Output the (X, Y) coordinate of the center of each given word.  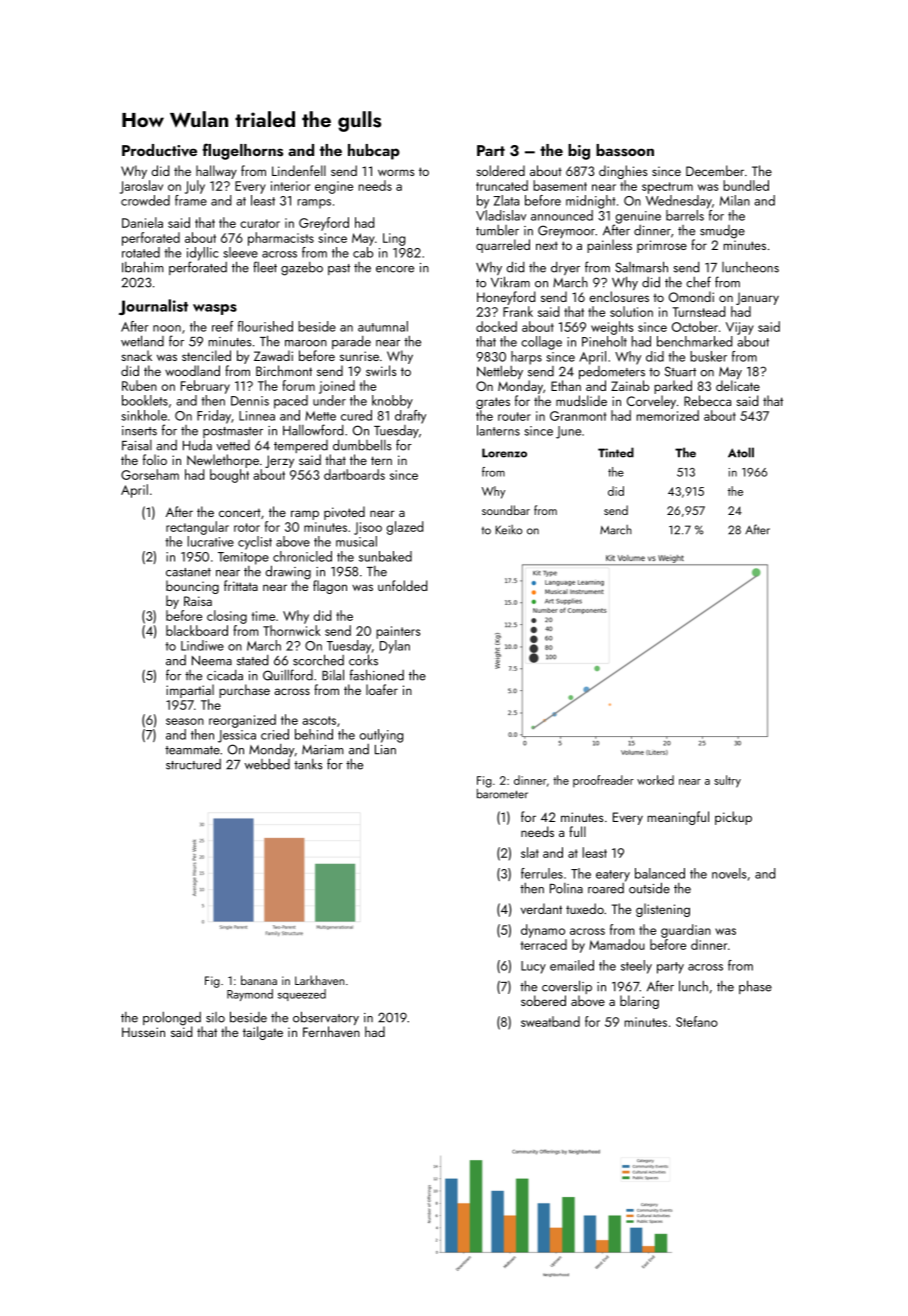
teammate (192, 750)
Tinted (616, 452)
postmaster (233, 432)
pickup (733, 818)
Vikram (510, 282)
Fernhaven (331, 1031)
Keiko (508, 530)
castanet (188, 572)
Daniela (142, 222)
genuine (638, 217)
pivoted (344, 513)
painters (398, 632)
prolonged (172, 1019)
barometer (502, 794)
